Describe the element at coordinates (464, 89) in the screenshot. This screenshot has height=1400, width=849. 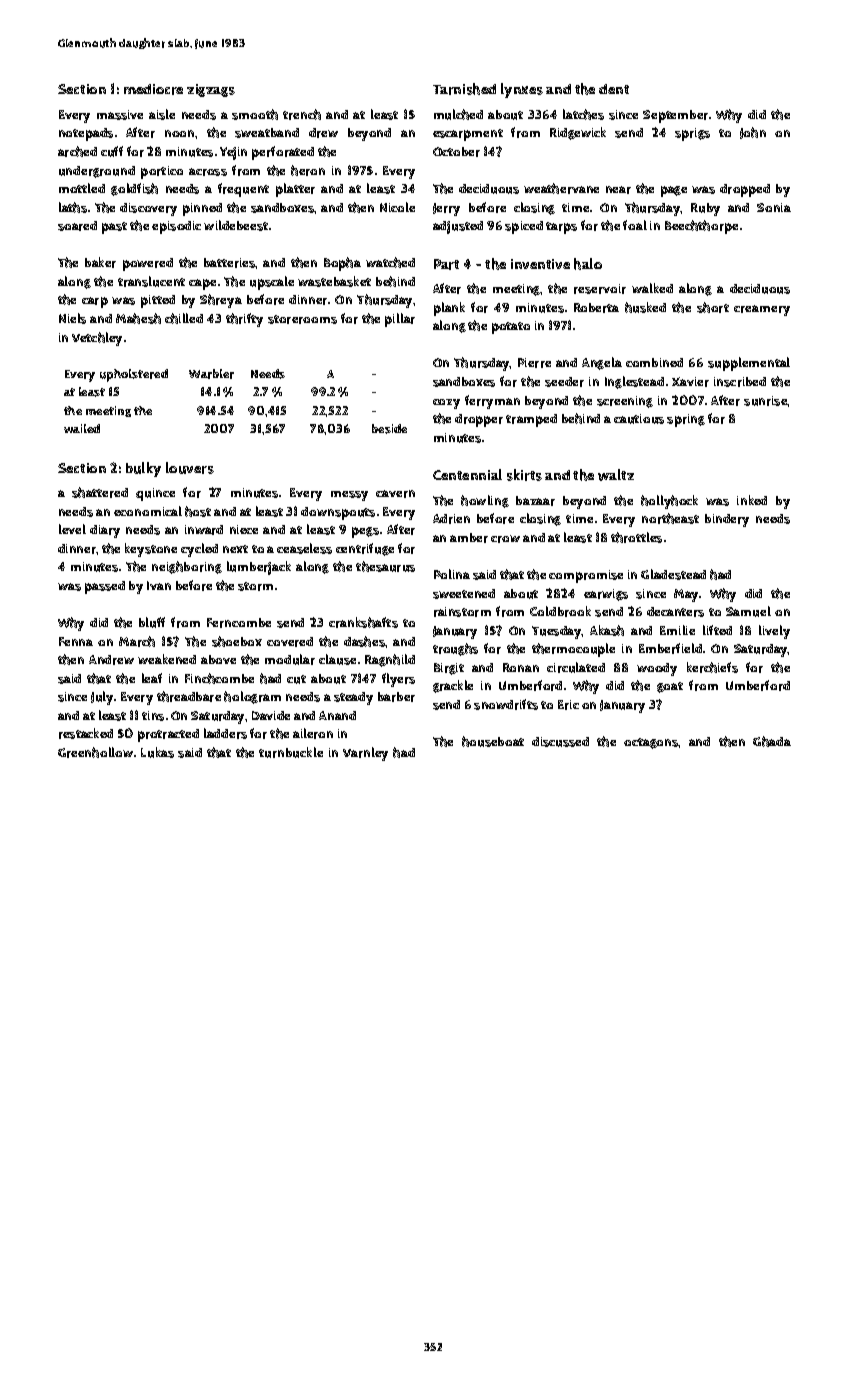
I see `Tarnished` at that location.
